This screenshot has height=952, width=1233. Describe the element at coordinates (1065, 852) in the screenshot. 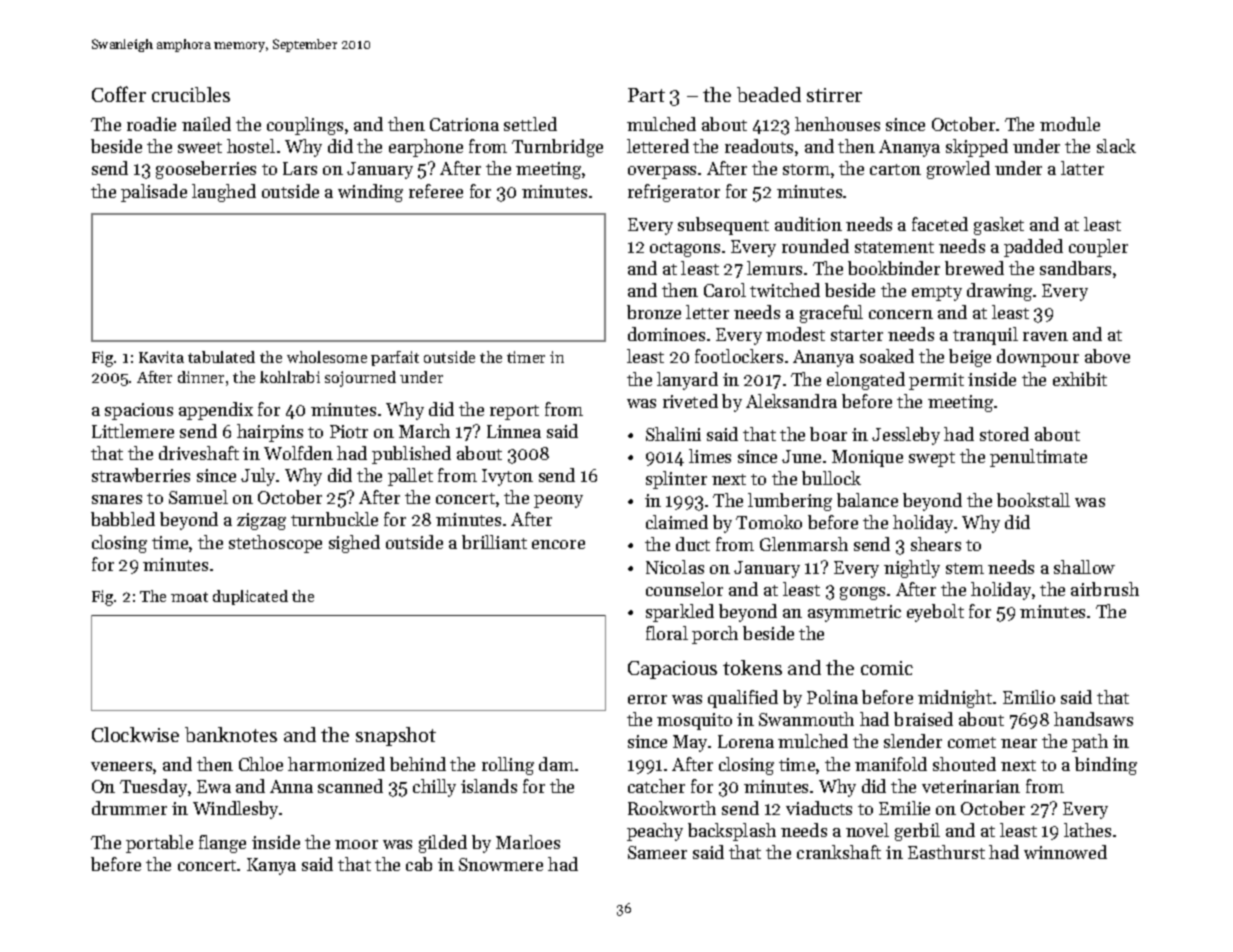

I see `winnowed` at that location.
